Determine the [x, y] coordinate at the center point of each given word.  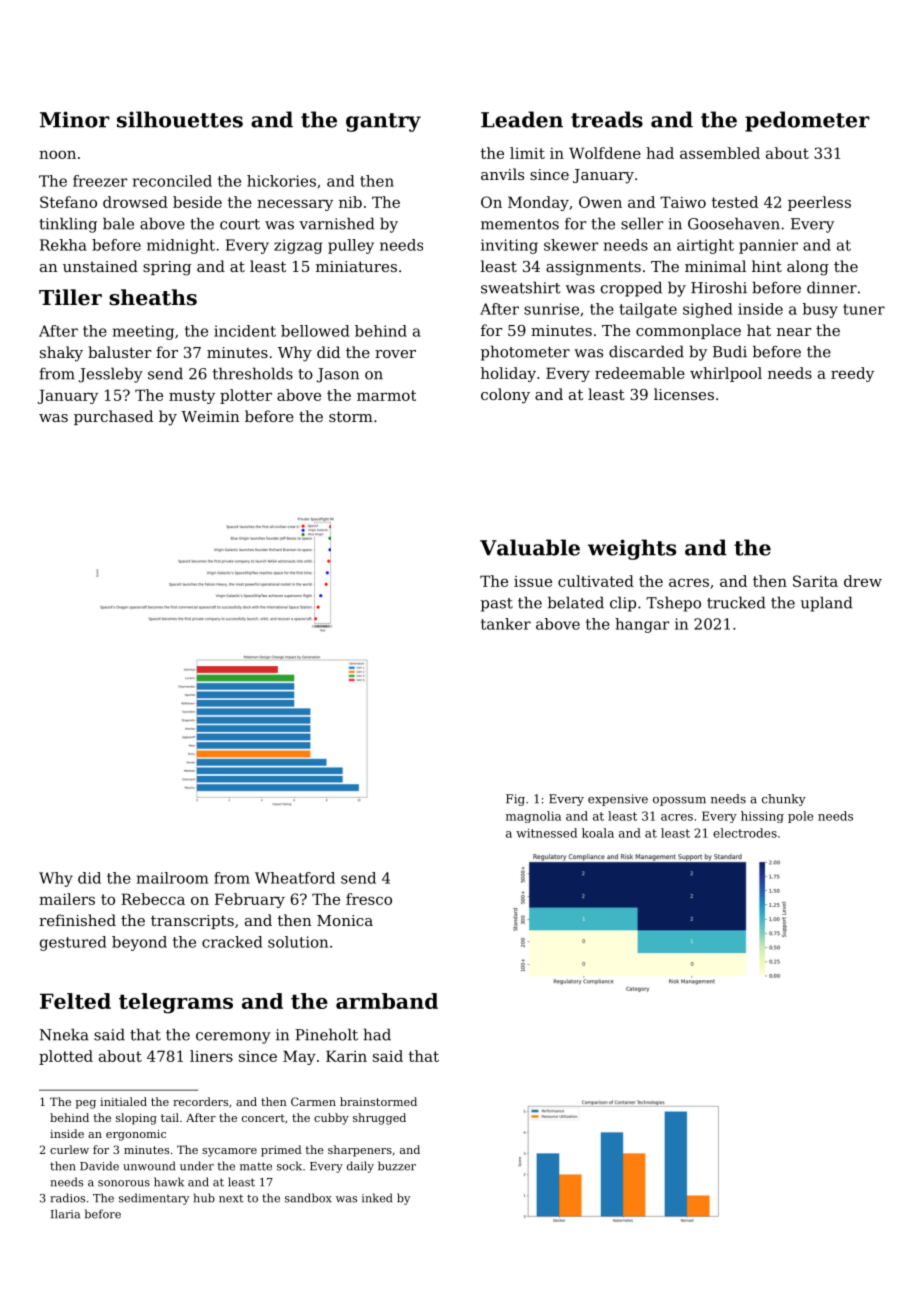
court [240, 224]
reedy [852, 374]
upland [827, 604]
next [231, 1198]
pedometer [807, 121]
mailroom [172, 878]
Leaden [522, 119]
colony [505, 396]
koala [598, 833]
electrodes [745, 833]
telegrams [176, 1003]
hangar [642, 625]
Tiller [70, 297]
